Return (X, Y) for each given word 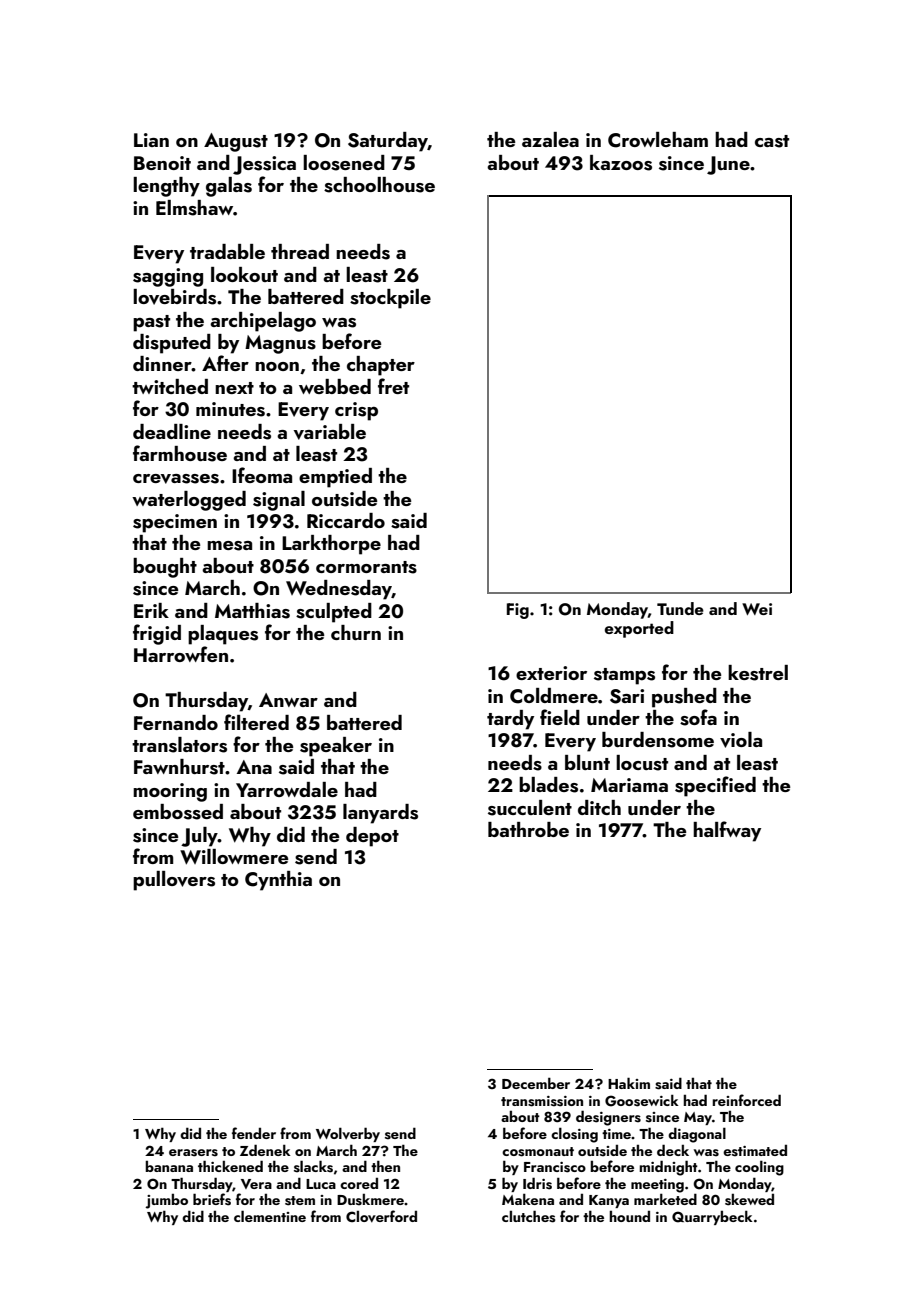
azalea (550, 139)
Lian (151, 140)
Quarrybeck (712, 1217)
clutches (529, 1216)
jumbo (166, 1201)
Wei (757, 609)
